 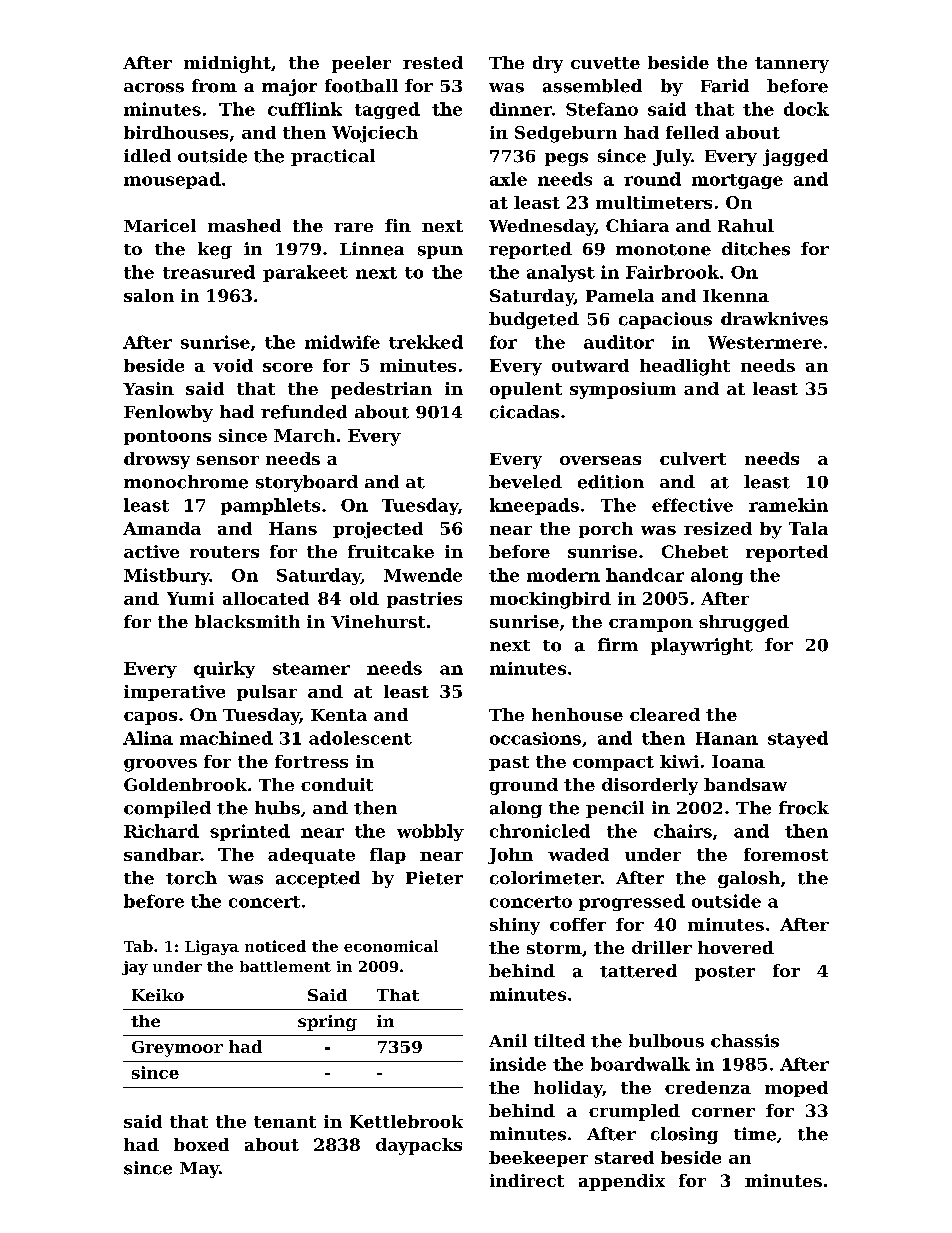 What do you see at coordinates (360, 738) in the screenshot?
I see `adolescent` at bounding box center [360, 738].
